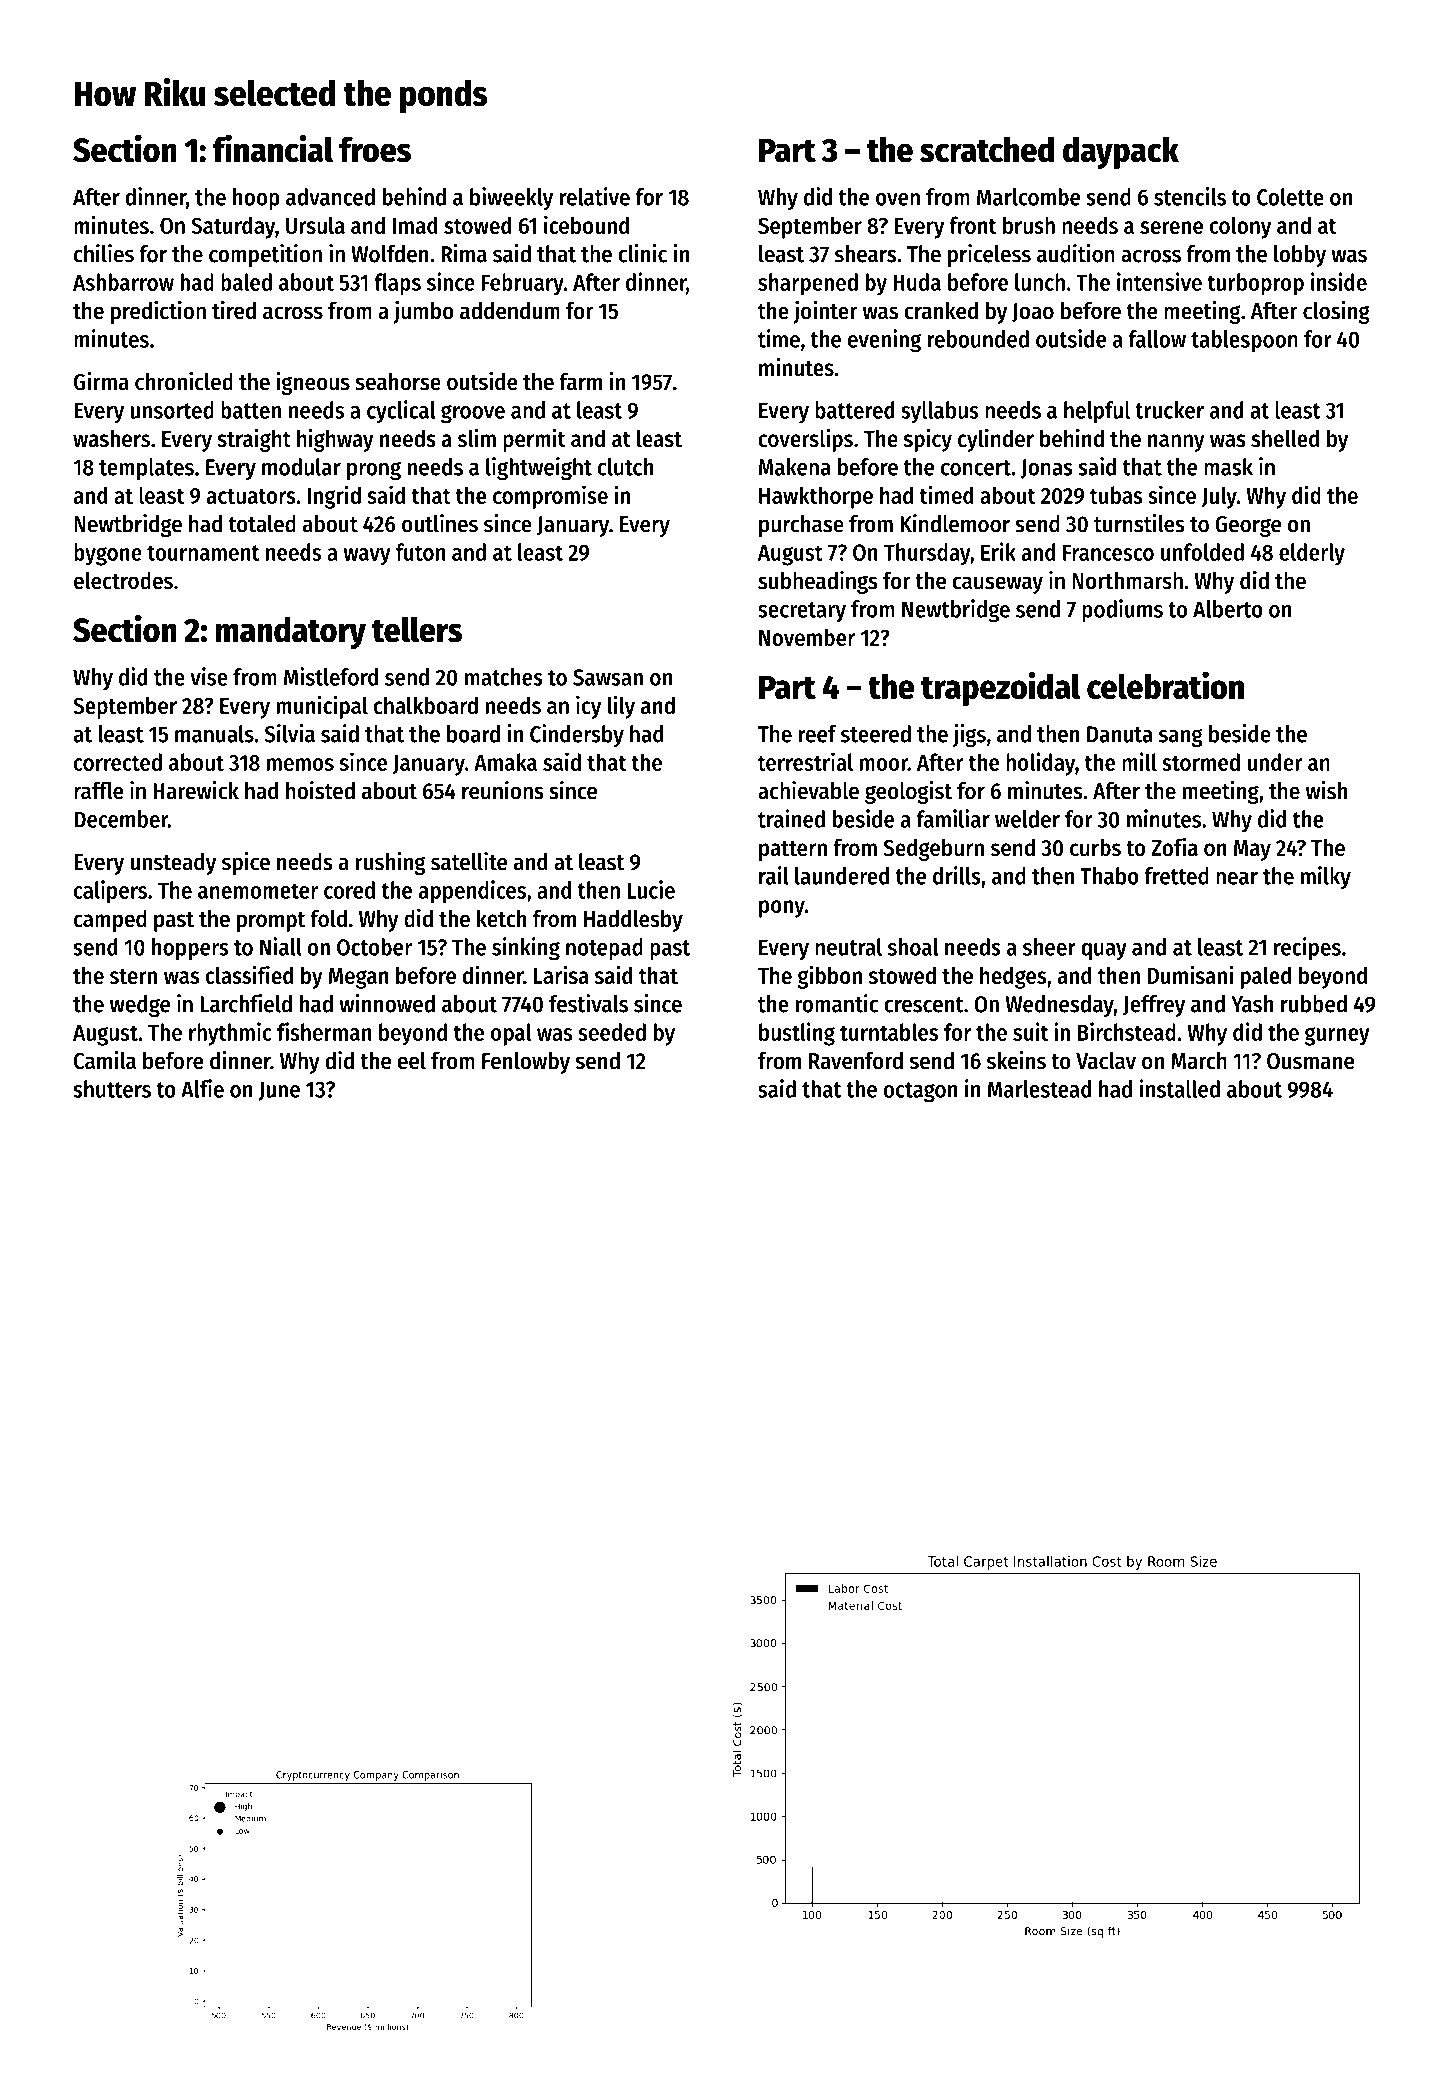 The image size is (1450, 2100). I want to click on Ashbarrow, so click(123, 282).
